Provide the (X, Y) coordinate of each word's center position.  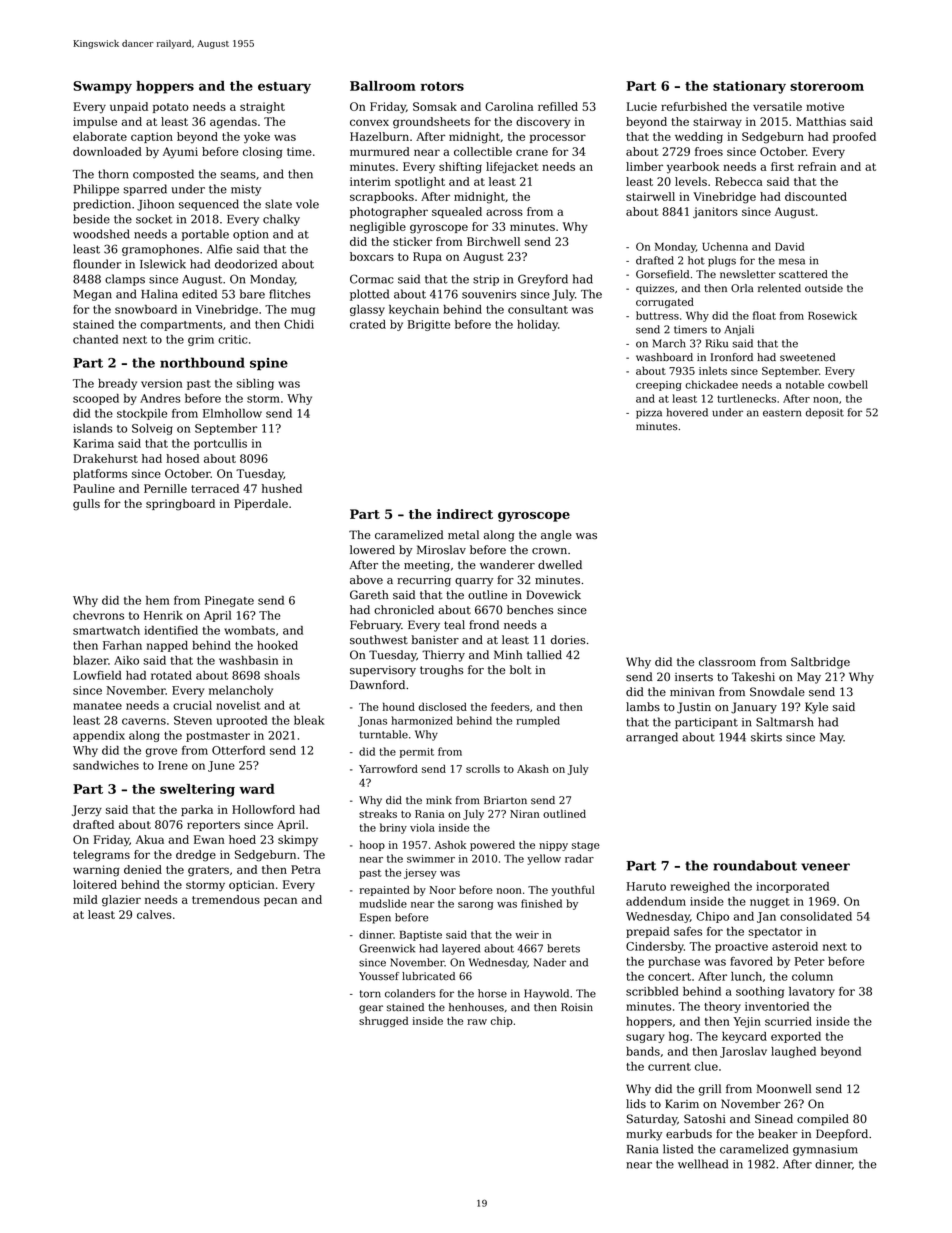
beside (91, 219)
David (789, 246)
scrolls (483, 768)
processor (558, 138)
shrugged (383, 1021)
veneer (825, 867)
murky (644, 1135)
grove (161, 752)
